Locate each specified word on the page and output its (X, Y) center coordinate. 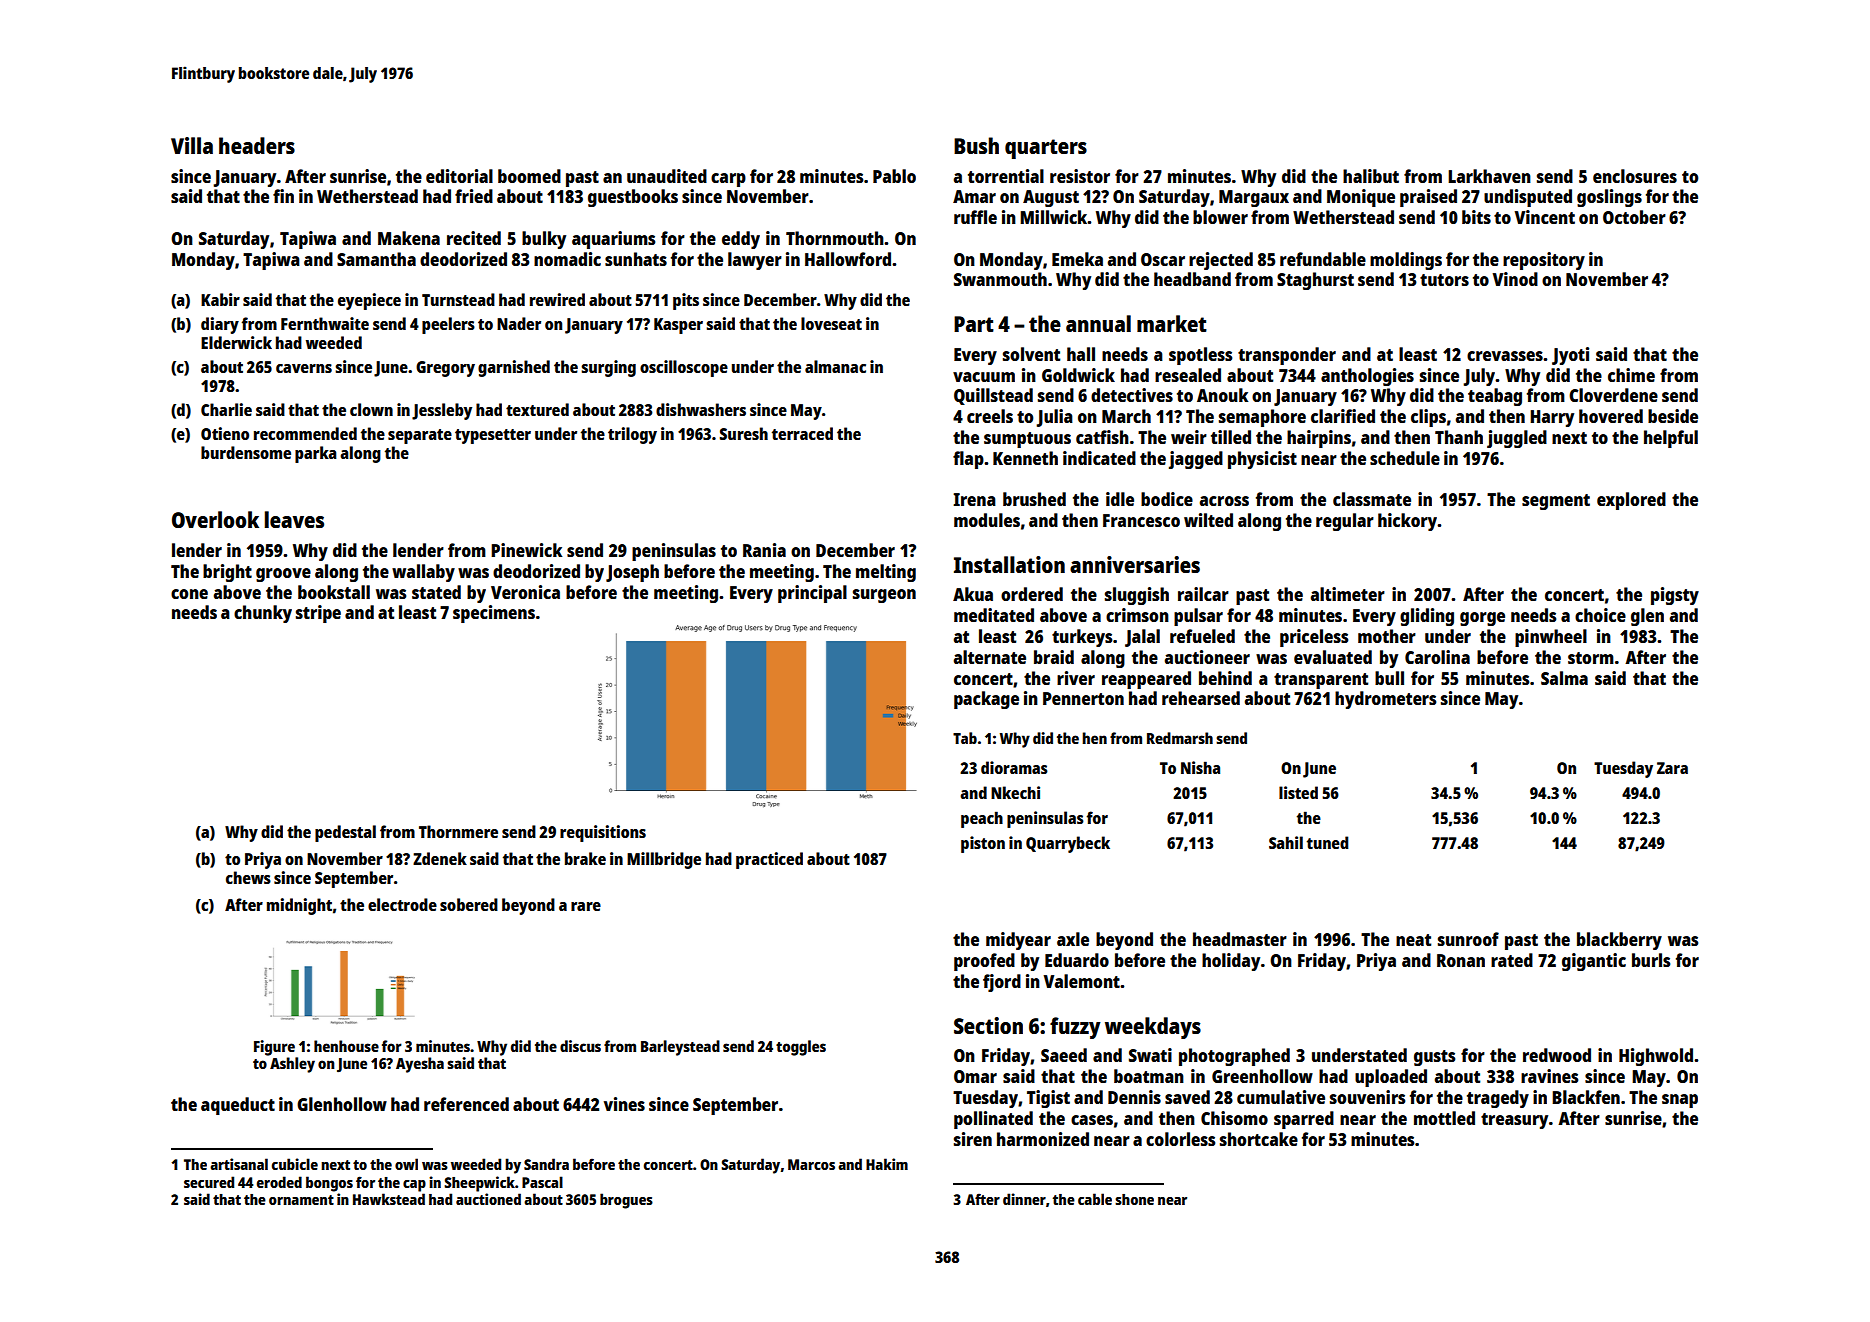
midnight (299, 906)
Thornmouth (835, 238)
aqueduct (238, 1106)
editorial (459, 176)
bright (227, 573)
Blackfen (1586, 1097)
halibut (1371, 176)
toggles (801, 1048)
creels (990, 416)
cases (1092, 1120)
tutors (1444, 280)
